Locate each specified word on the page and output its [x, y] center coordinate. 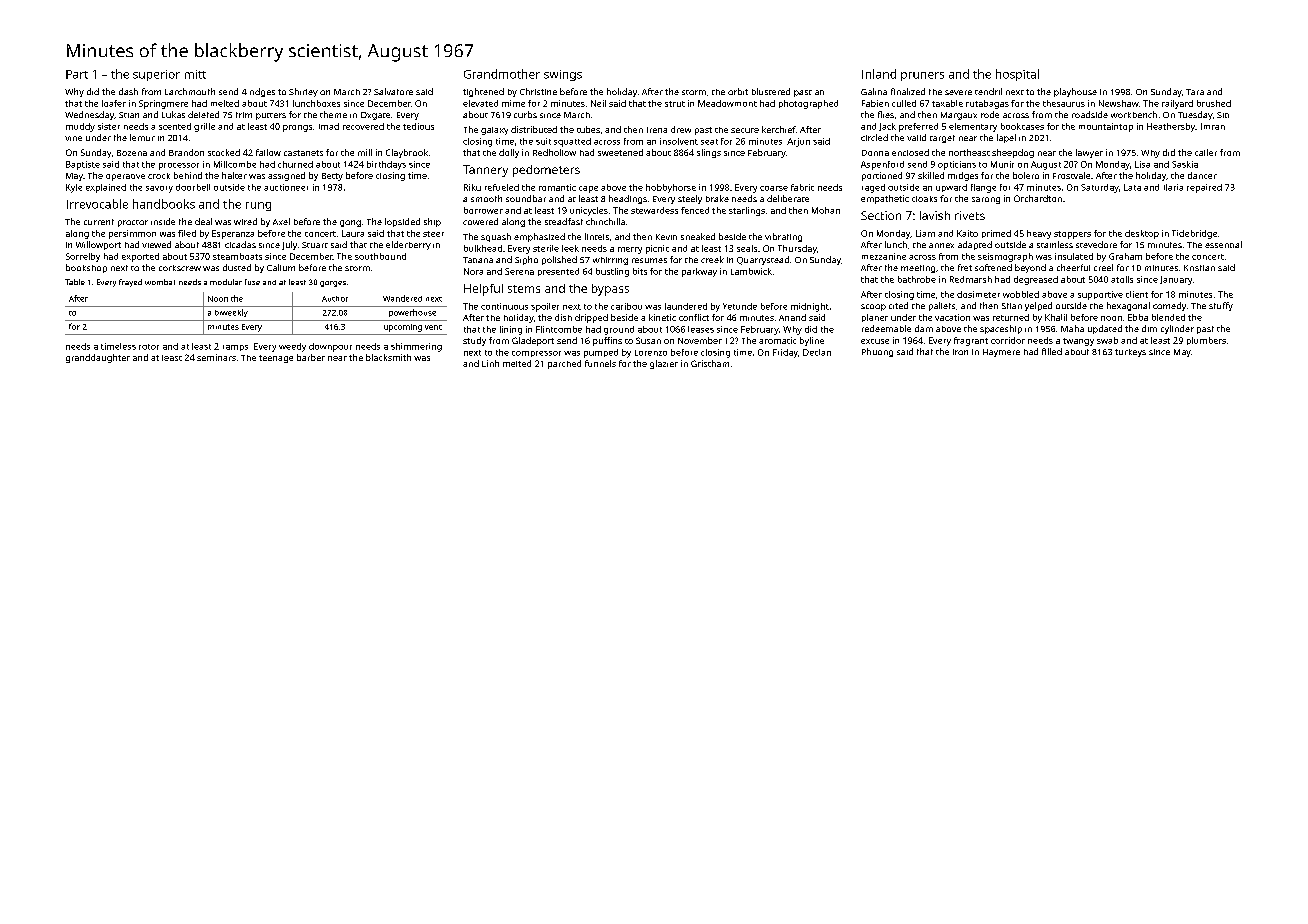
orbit [738, 91]
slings [709, 153]
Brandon [186, 152]
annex [941, 245]
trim [244, 115]
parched [564, 364]
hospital [1017, 75]
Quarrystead [763, 260]
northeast [969, 152]
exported [140, 257]
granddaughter [98, 358]
